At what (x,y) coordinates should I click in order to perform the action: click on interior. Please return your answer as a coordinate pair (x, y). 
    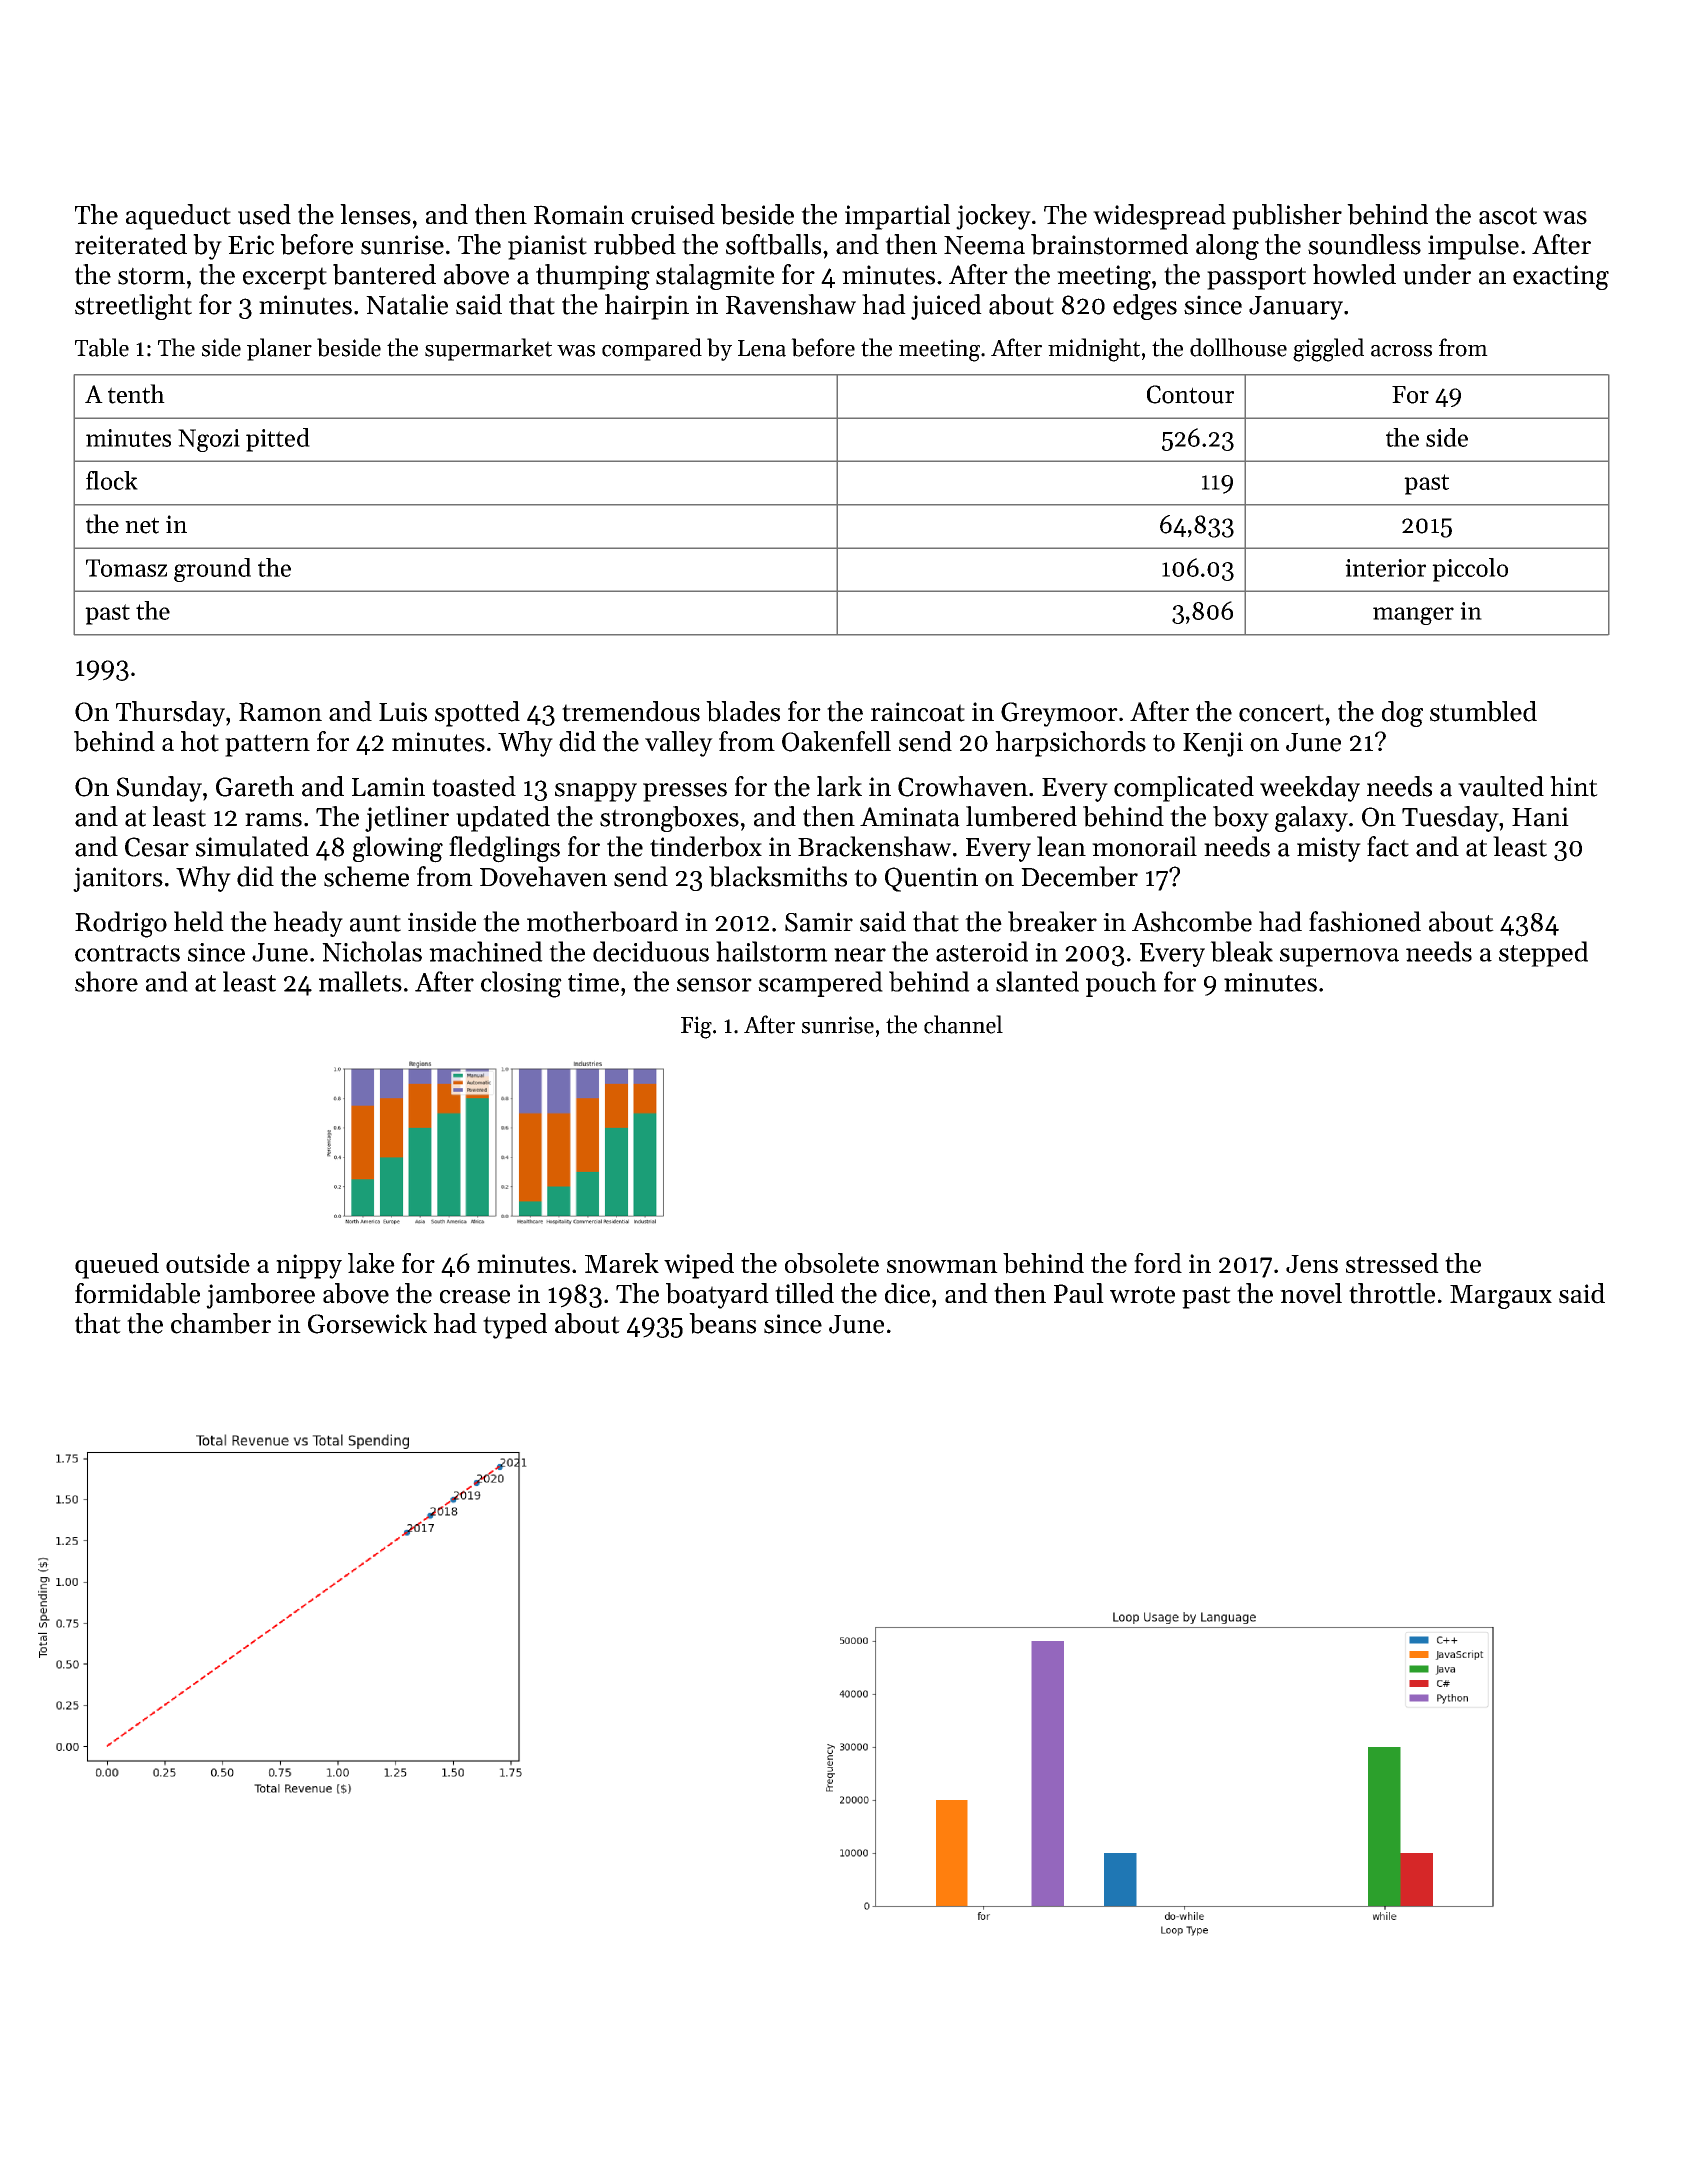
    Looking at the image, I should click on (1385, 568).
